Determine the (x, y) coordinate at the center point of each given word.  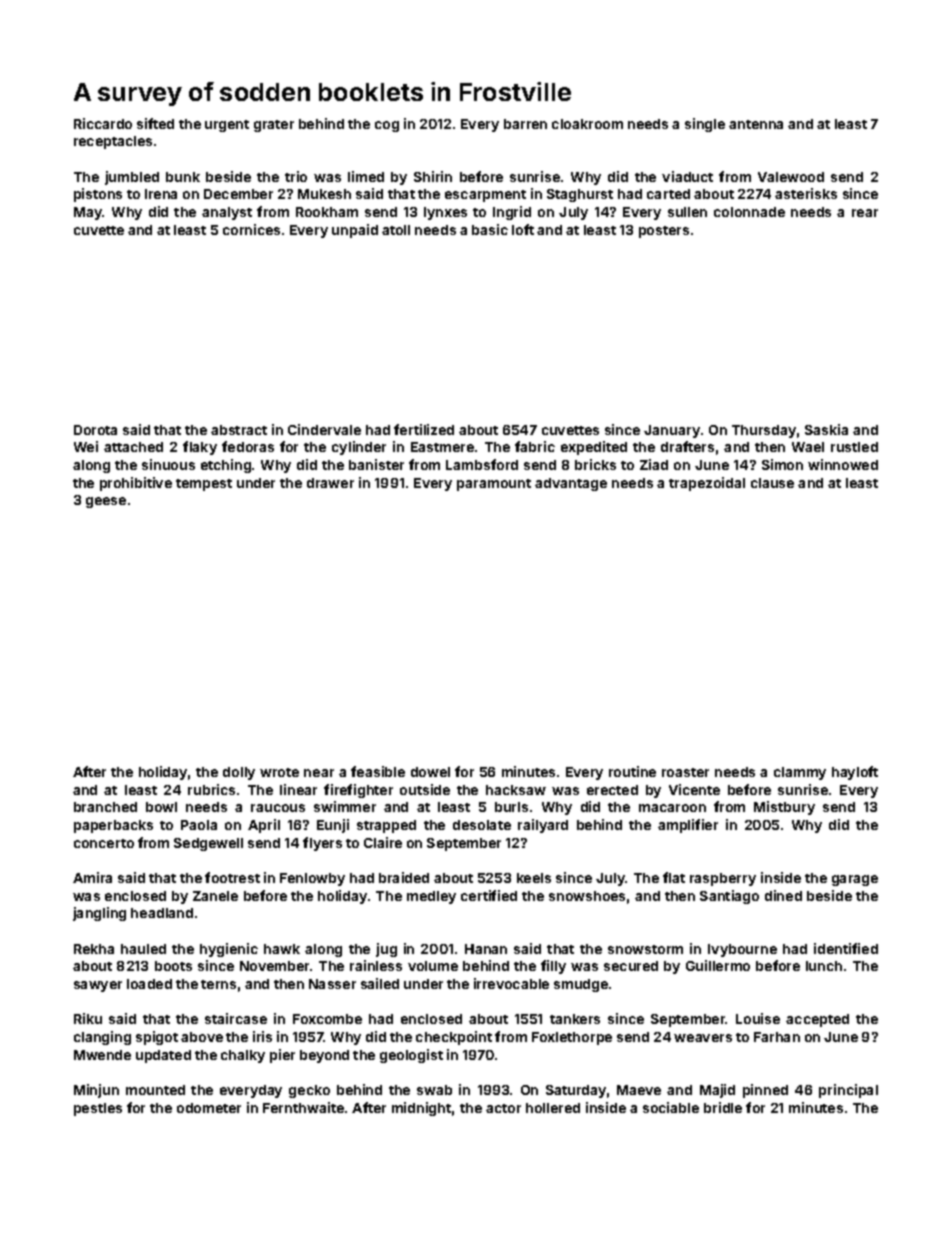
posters (664, 232)
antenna (756, 124)
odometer (209, 1108)
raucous (278, 808)
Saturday (576, 1091)
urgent (227, 126)
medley (431, 897)
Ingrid (512, 213)
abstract (239, 430)
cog (387, 126)
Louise (758, 1018)
